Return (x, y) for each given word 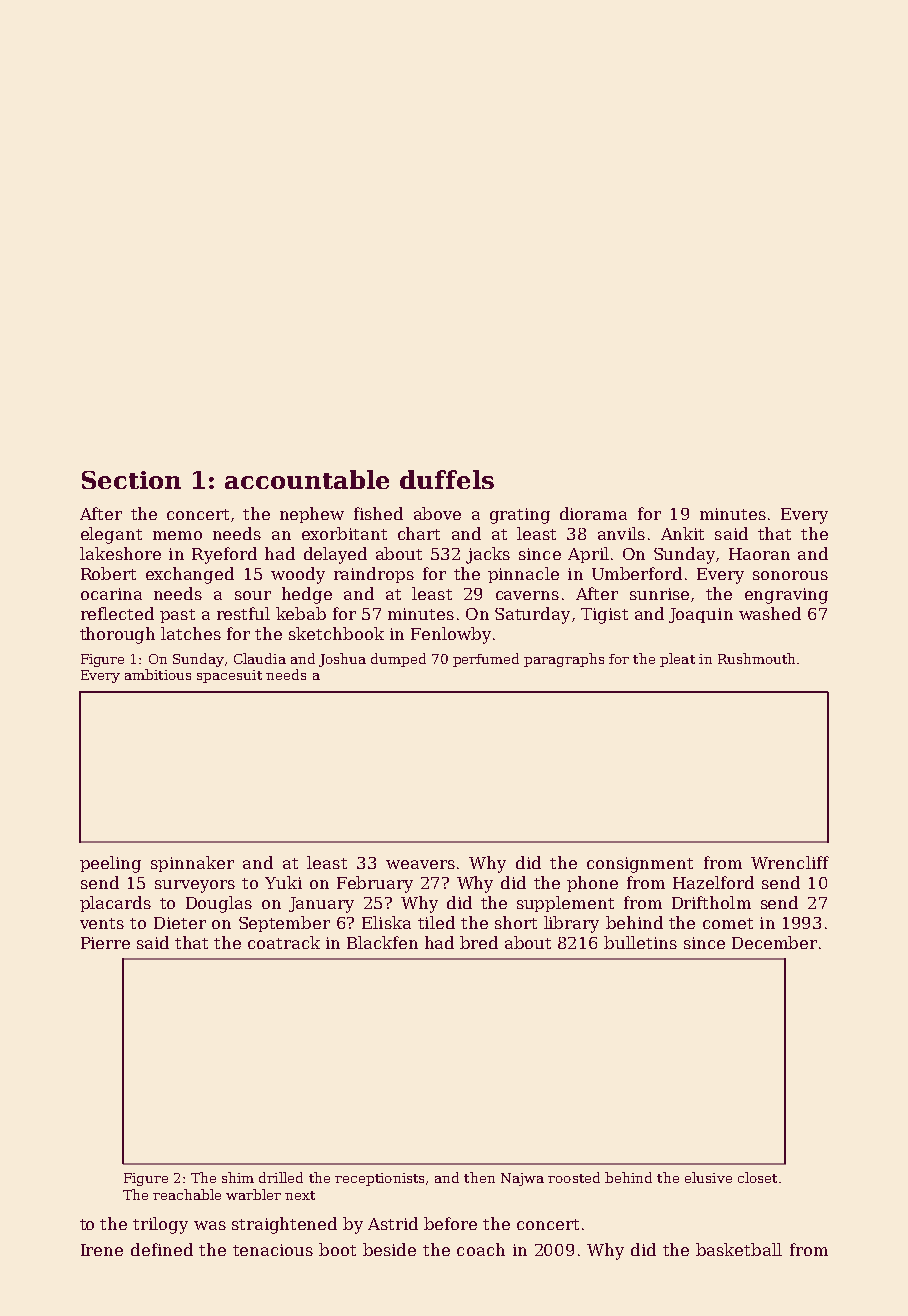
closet (757, 1177)
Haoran (759, 554)
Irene (102, 1250)
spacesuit (229, 676)
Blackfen (382, 942)
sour (253, 595)
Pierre (105, 943)
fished (378, 513)
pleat (677, 660)
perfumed (486, 660)
